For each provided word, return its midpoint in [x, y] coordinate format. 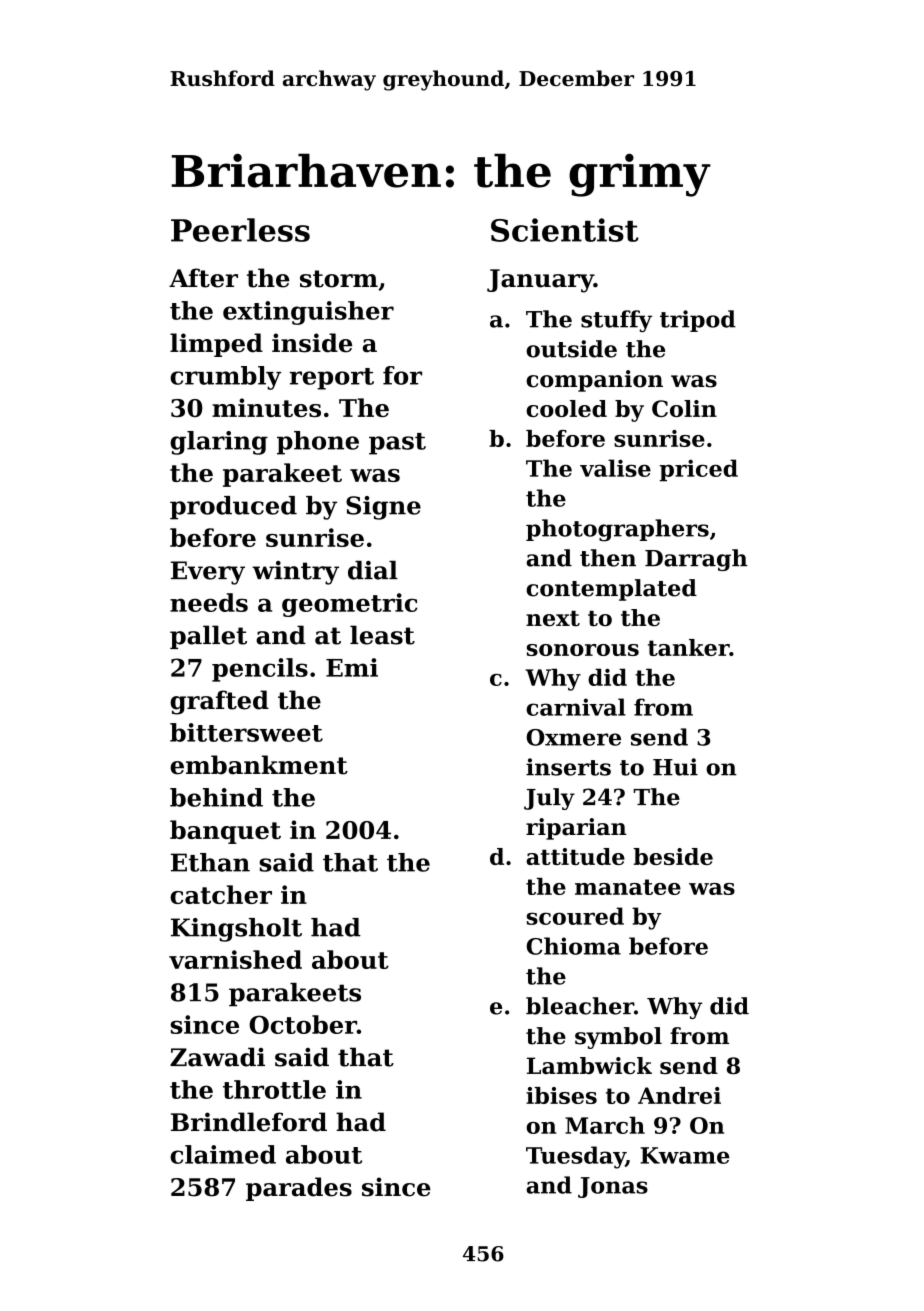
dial [373, 570]
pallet [208, 637]
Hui [675, 767]
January [540, 281]
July [549, 799]
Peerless [240, 230]
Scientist [565, 230]
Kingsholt [236, 930]
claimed [223, 1154]
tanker [689, 647]
